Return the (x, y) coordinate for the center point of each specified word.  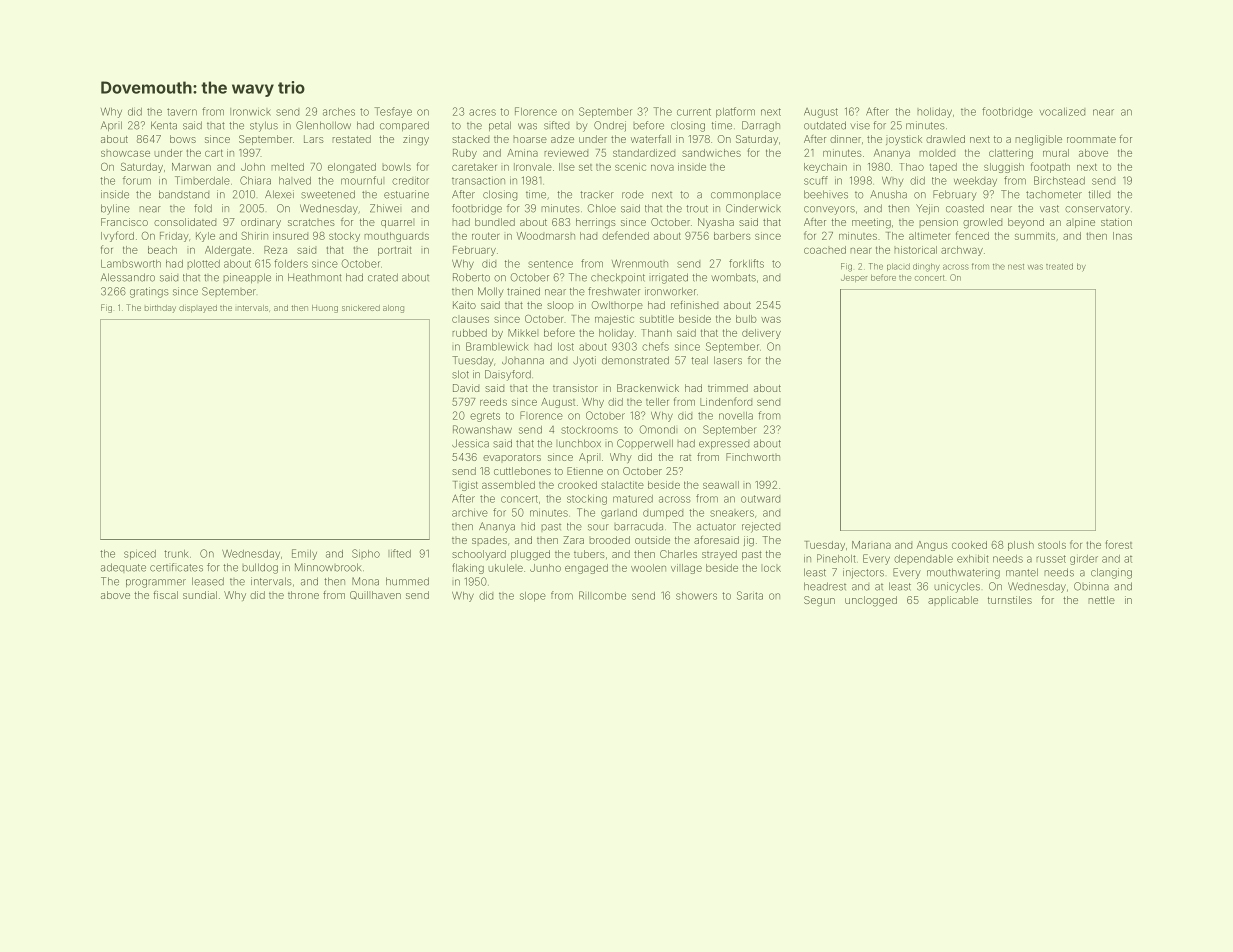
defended (625, 235)
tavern (182, 112)
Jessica (470, 443)
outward (760, 499)
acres (482, 112)
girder (1084, 560)
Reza (275, 250)
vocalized (1062, 112)
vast (1049, 209)
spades (489, 541)
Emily (304, 554)
